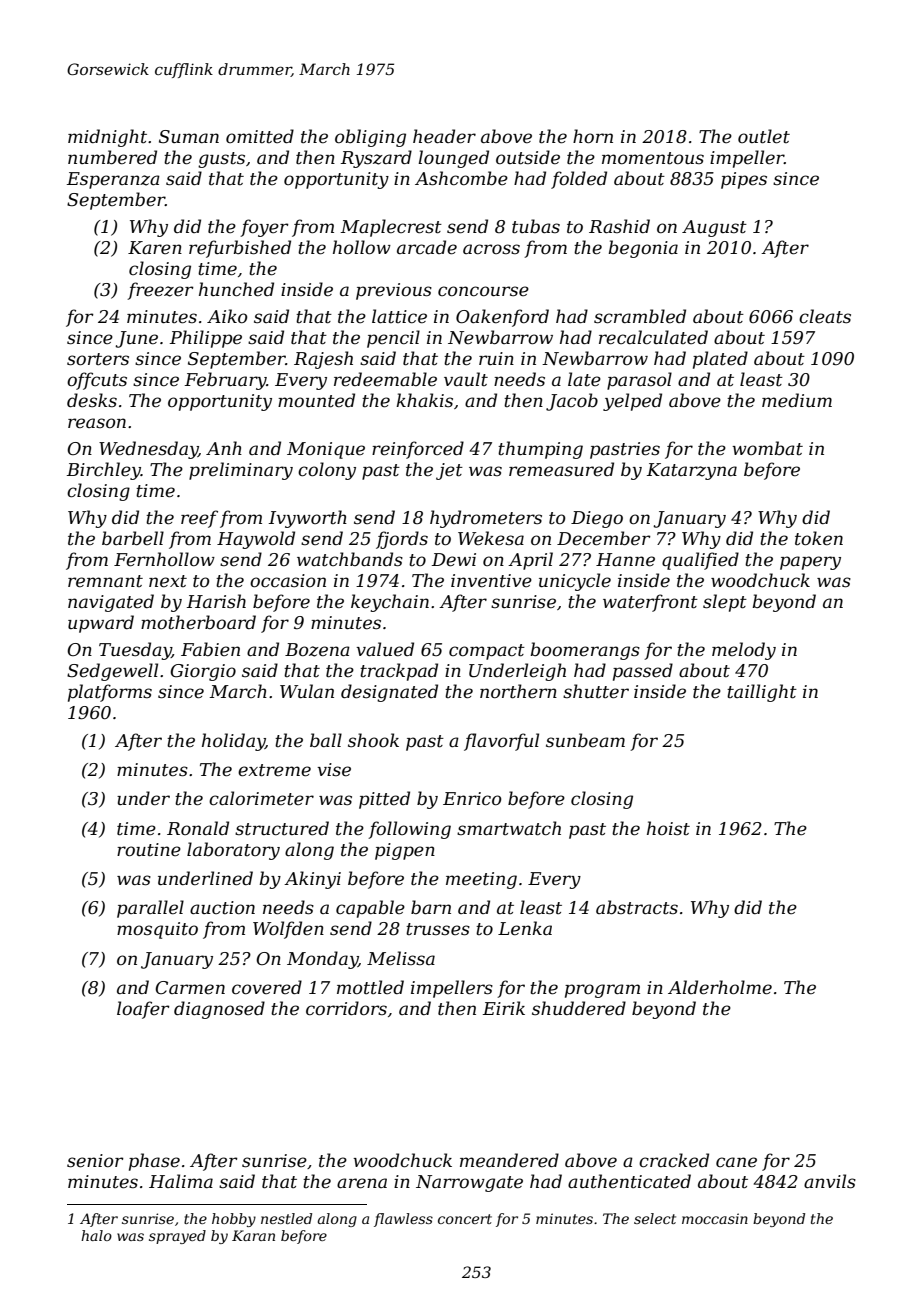 The height and width of the screenshot is (1314, 924). What do you see at coordinates (444, 136) in the screenshot?
I see `header` at bounding box center [444, 136].
